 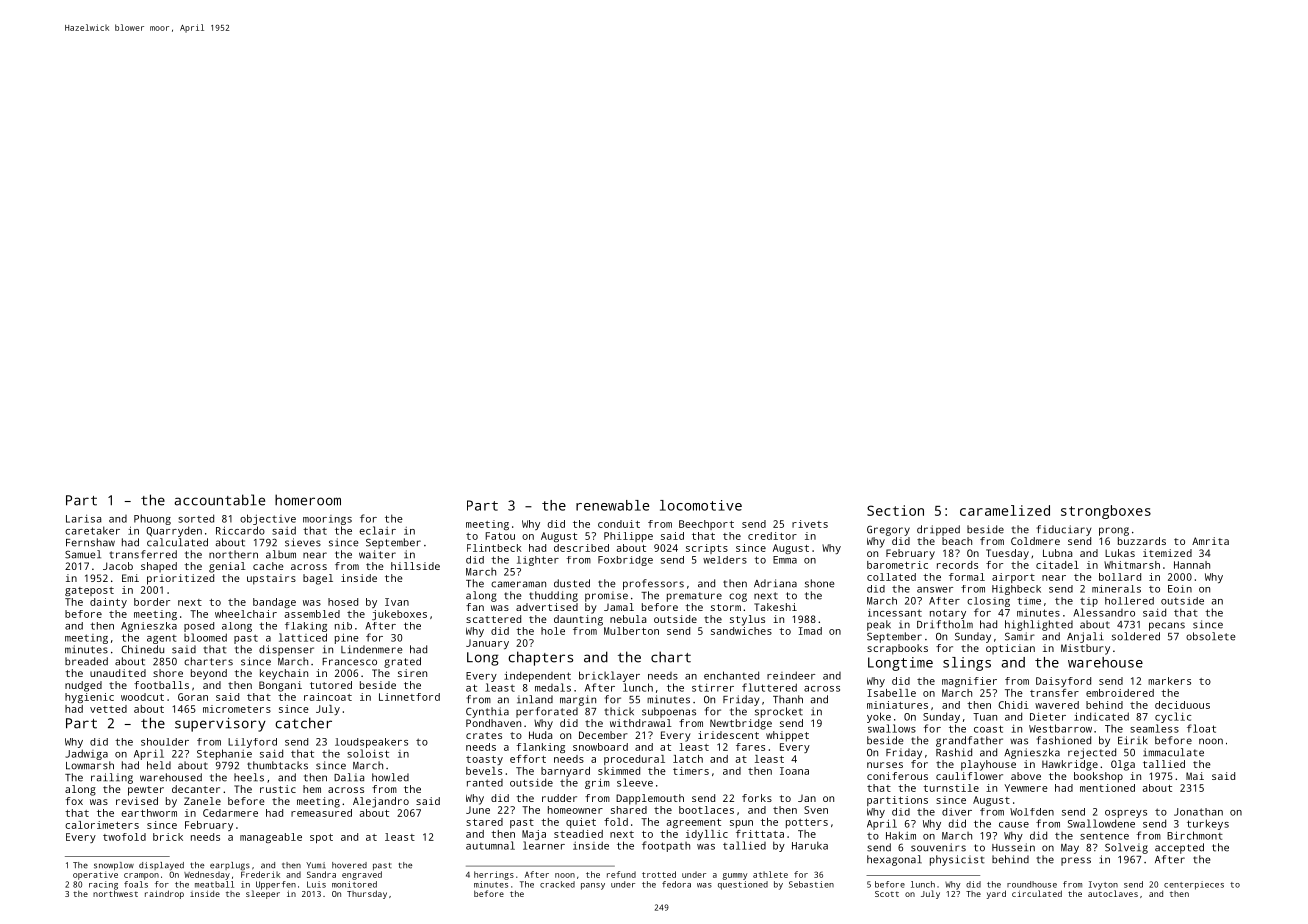 I want to click on Thursday, so click(x=367, y=894).
